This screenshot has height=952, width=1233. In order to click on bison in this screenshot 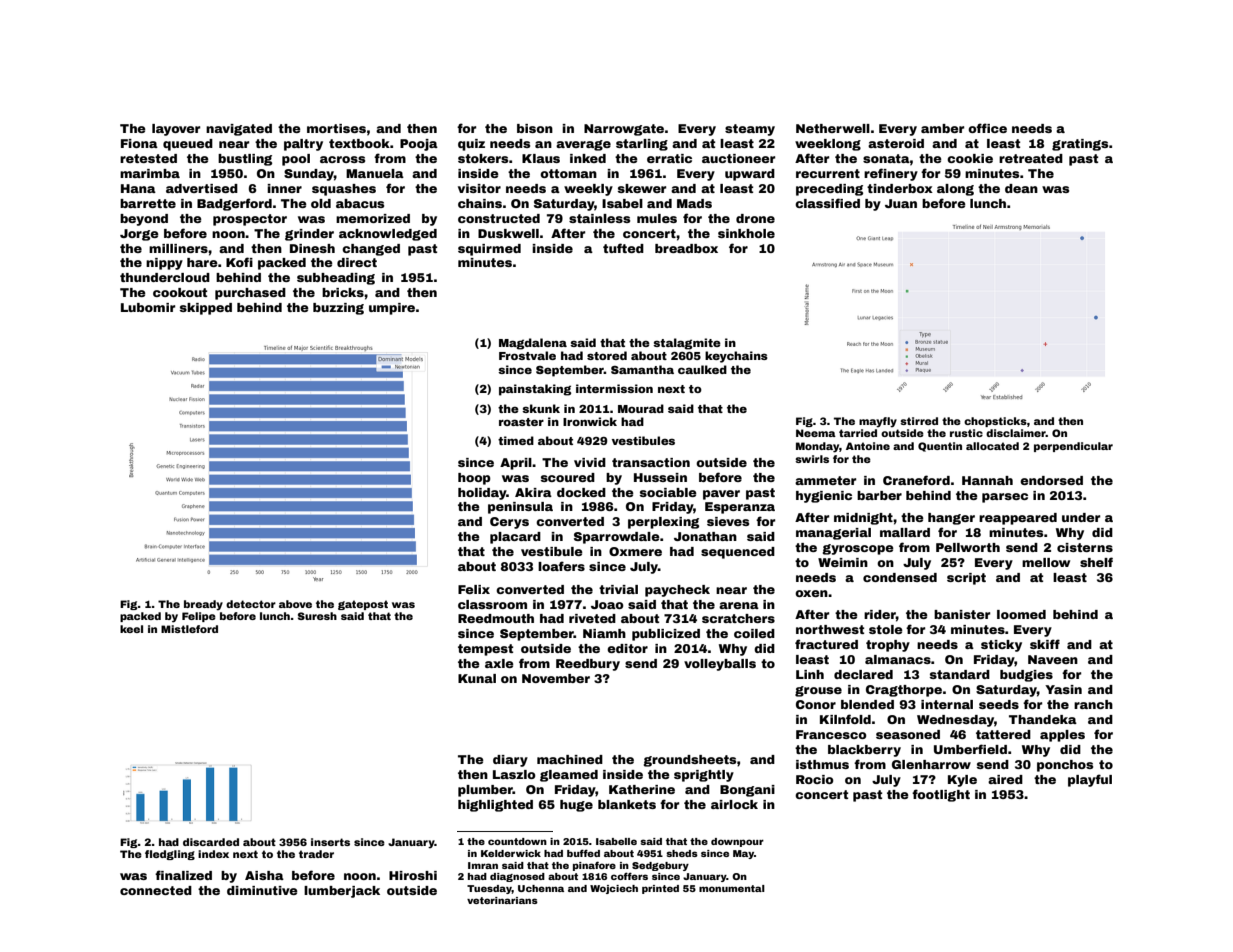, I will do `click(535, 128)`.
